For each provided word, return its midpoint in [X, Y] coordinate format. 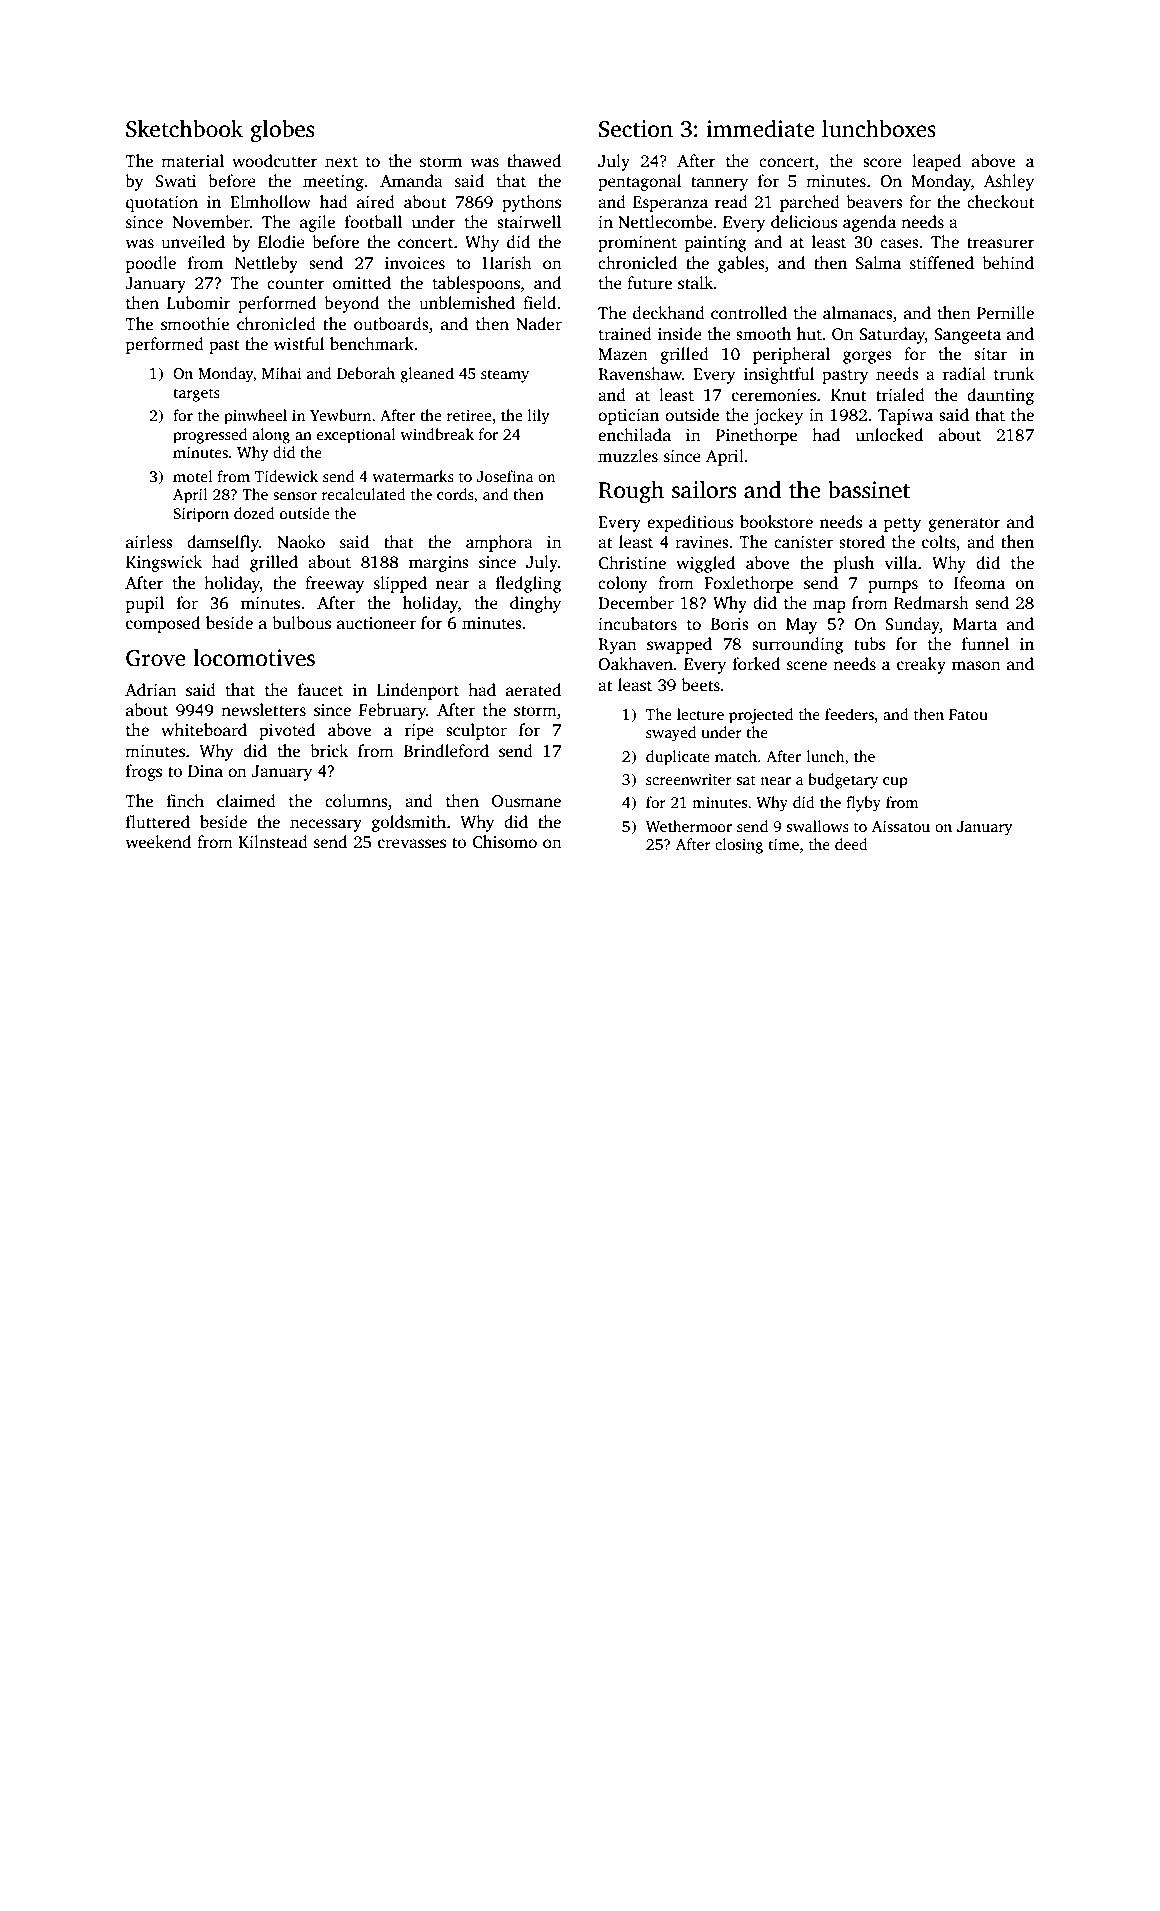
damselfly [223, 543]
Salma [878, 263]
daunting [1000, 396]
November [211, 222]
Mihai [281, 373]
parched [810, 203]
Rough [631, 492]
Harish [507, 263]
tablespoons [476, 284]
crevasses [412, 844]
